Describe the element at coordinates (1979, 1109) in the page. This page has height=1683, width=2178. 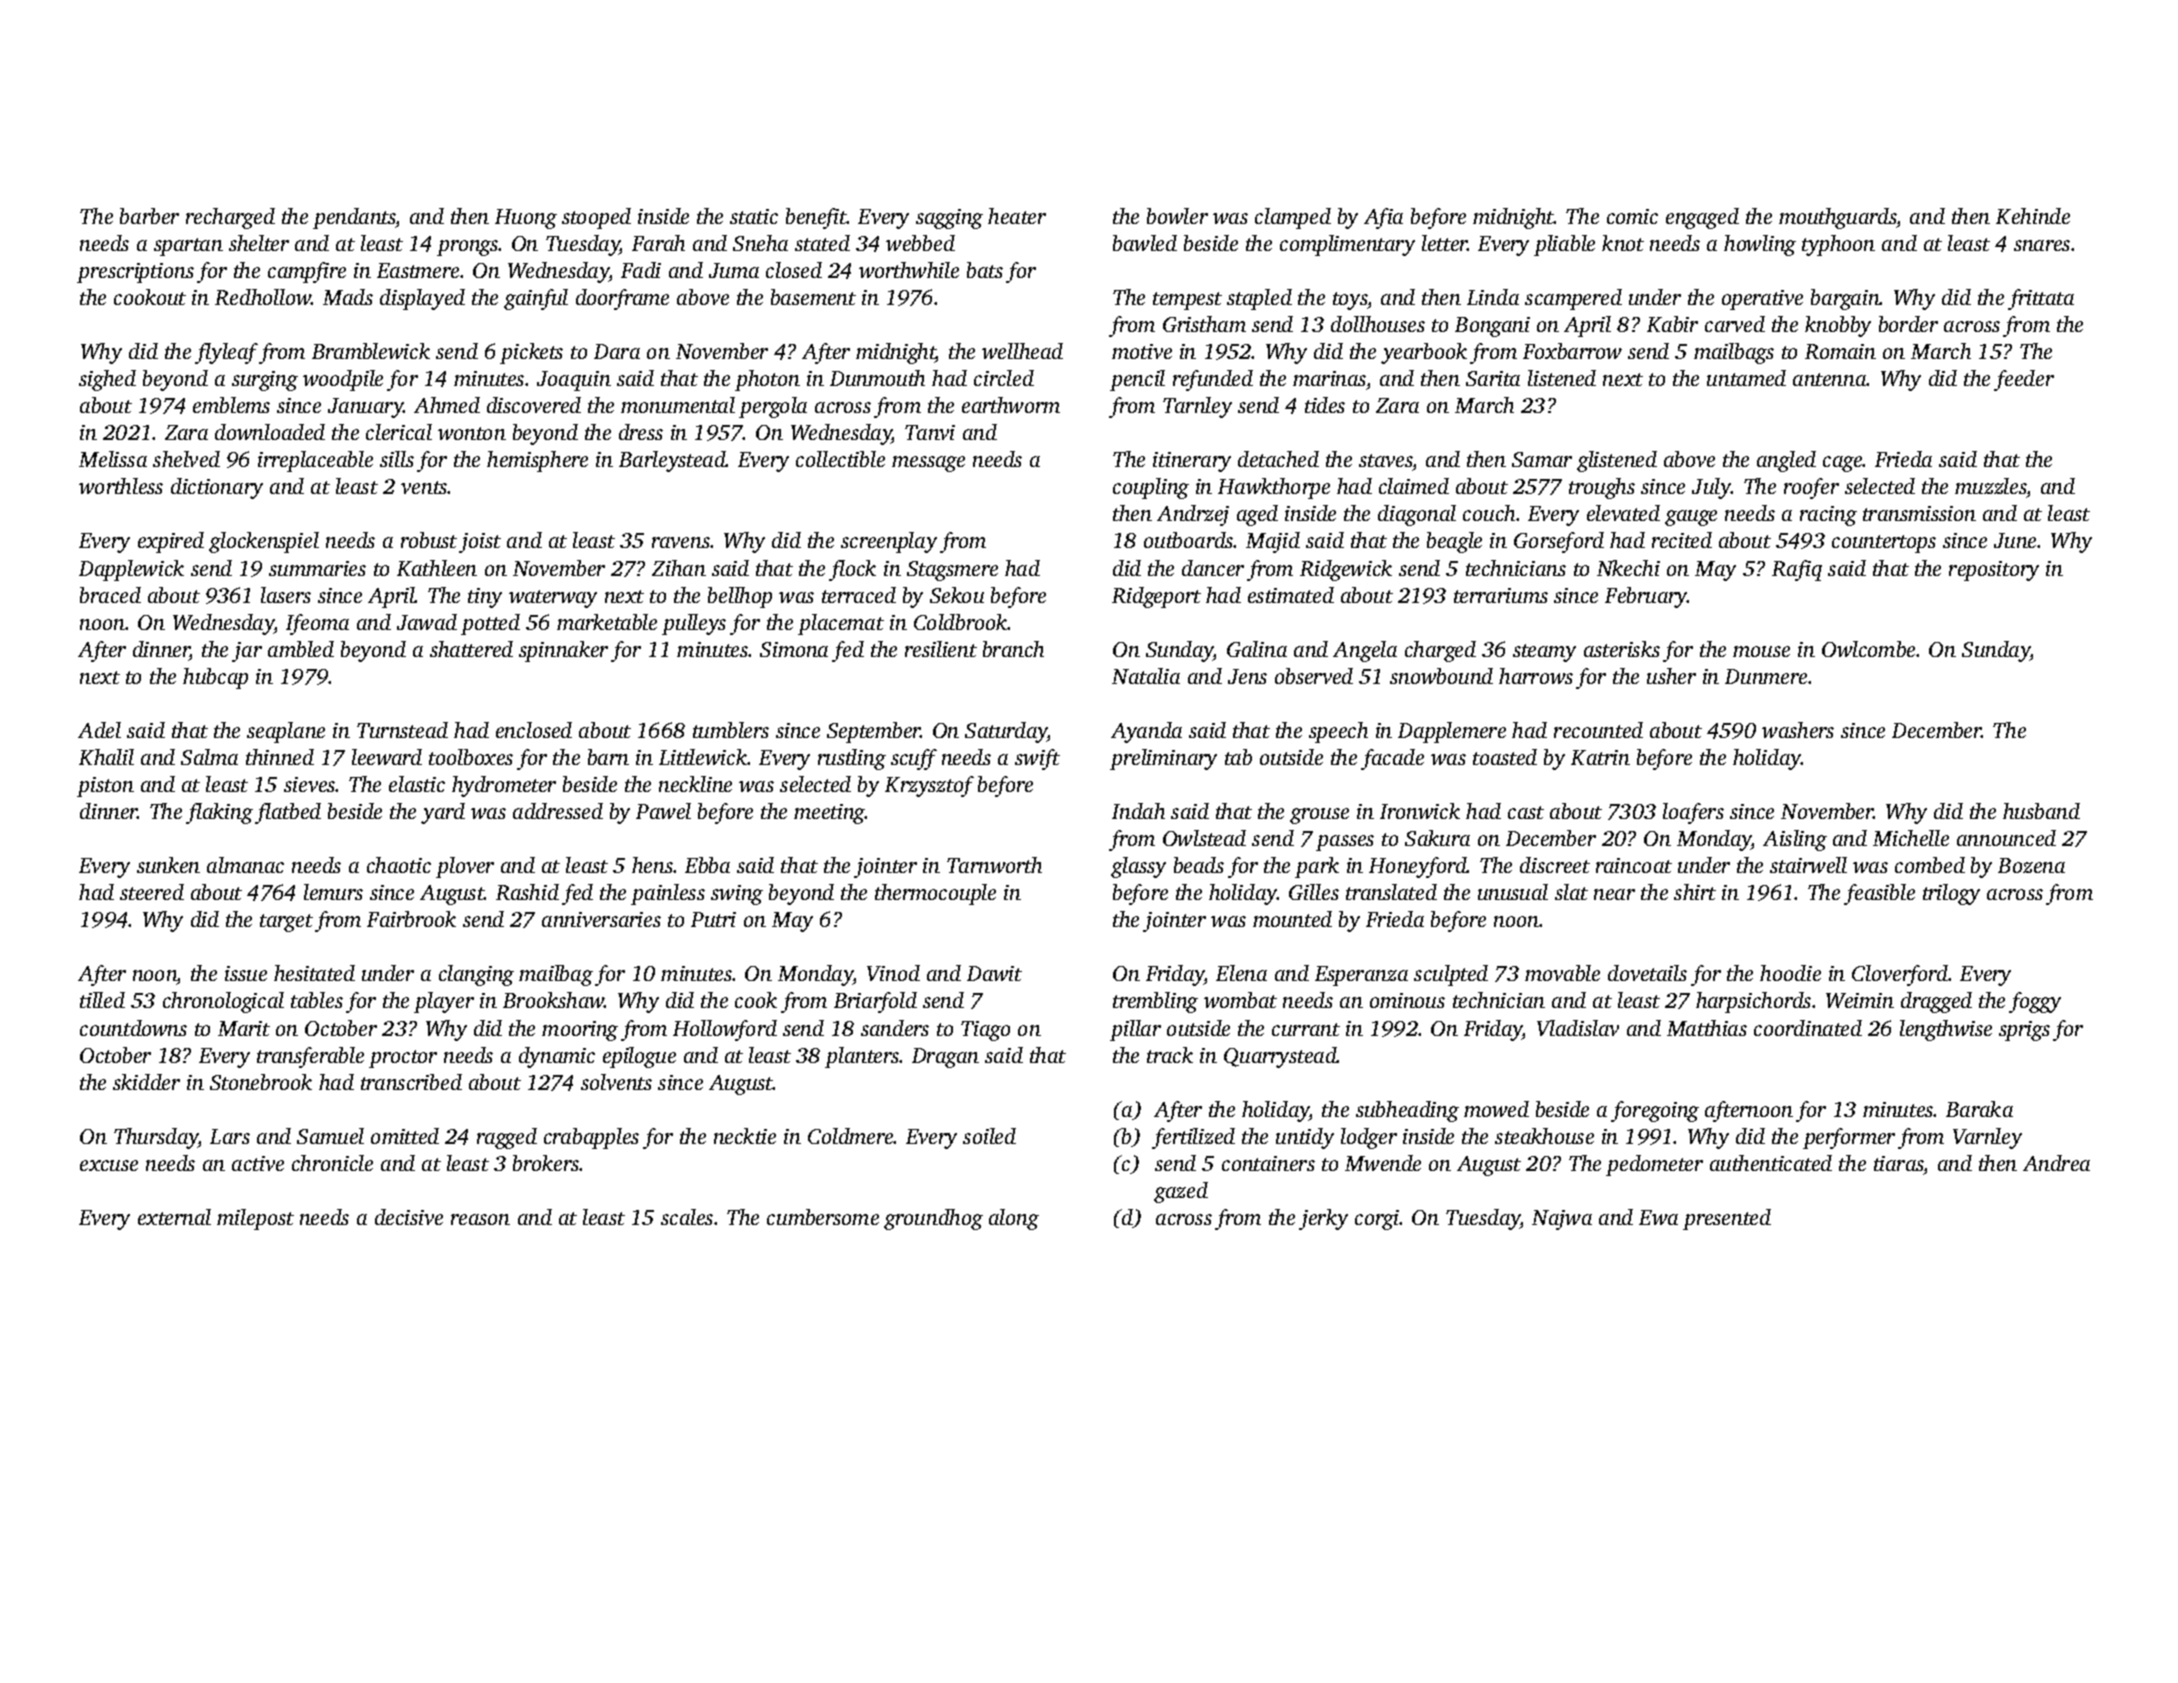
I see `Baraka` at that location.
